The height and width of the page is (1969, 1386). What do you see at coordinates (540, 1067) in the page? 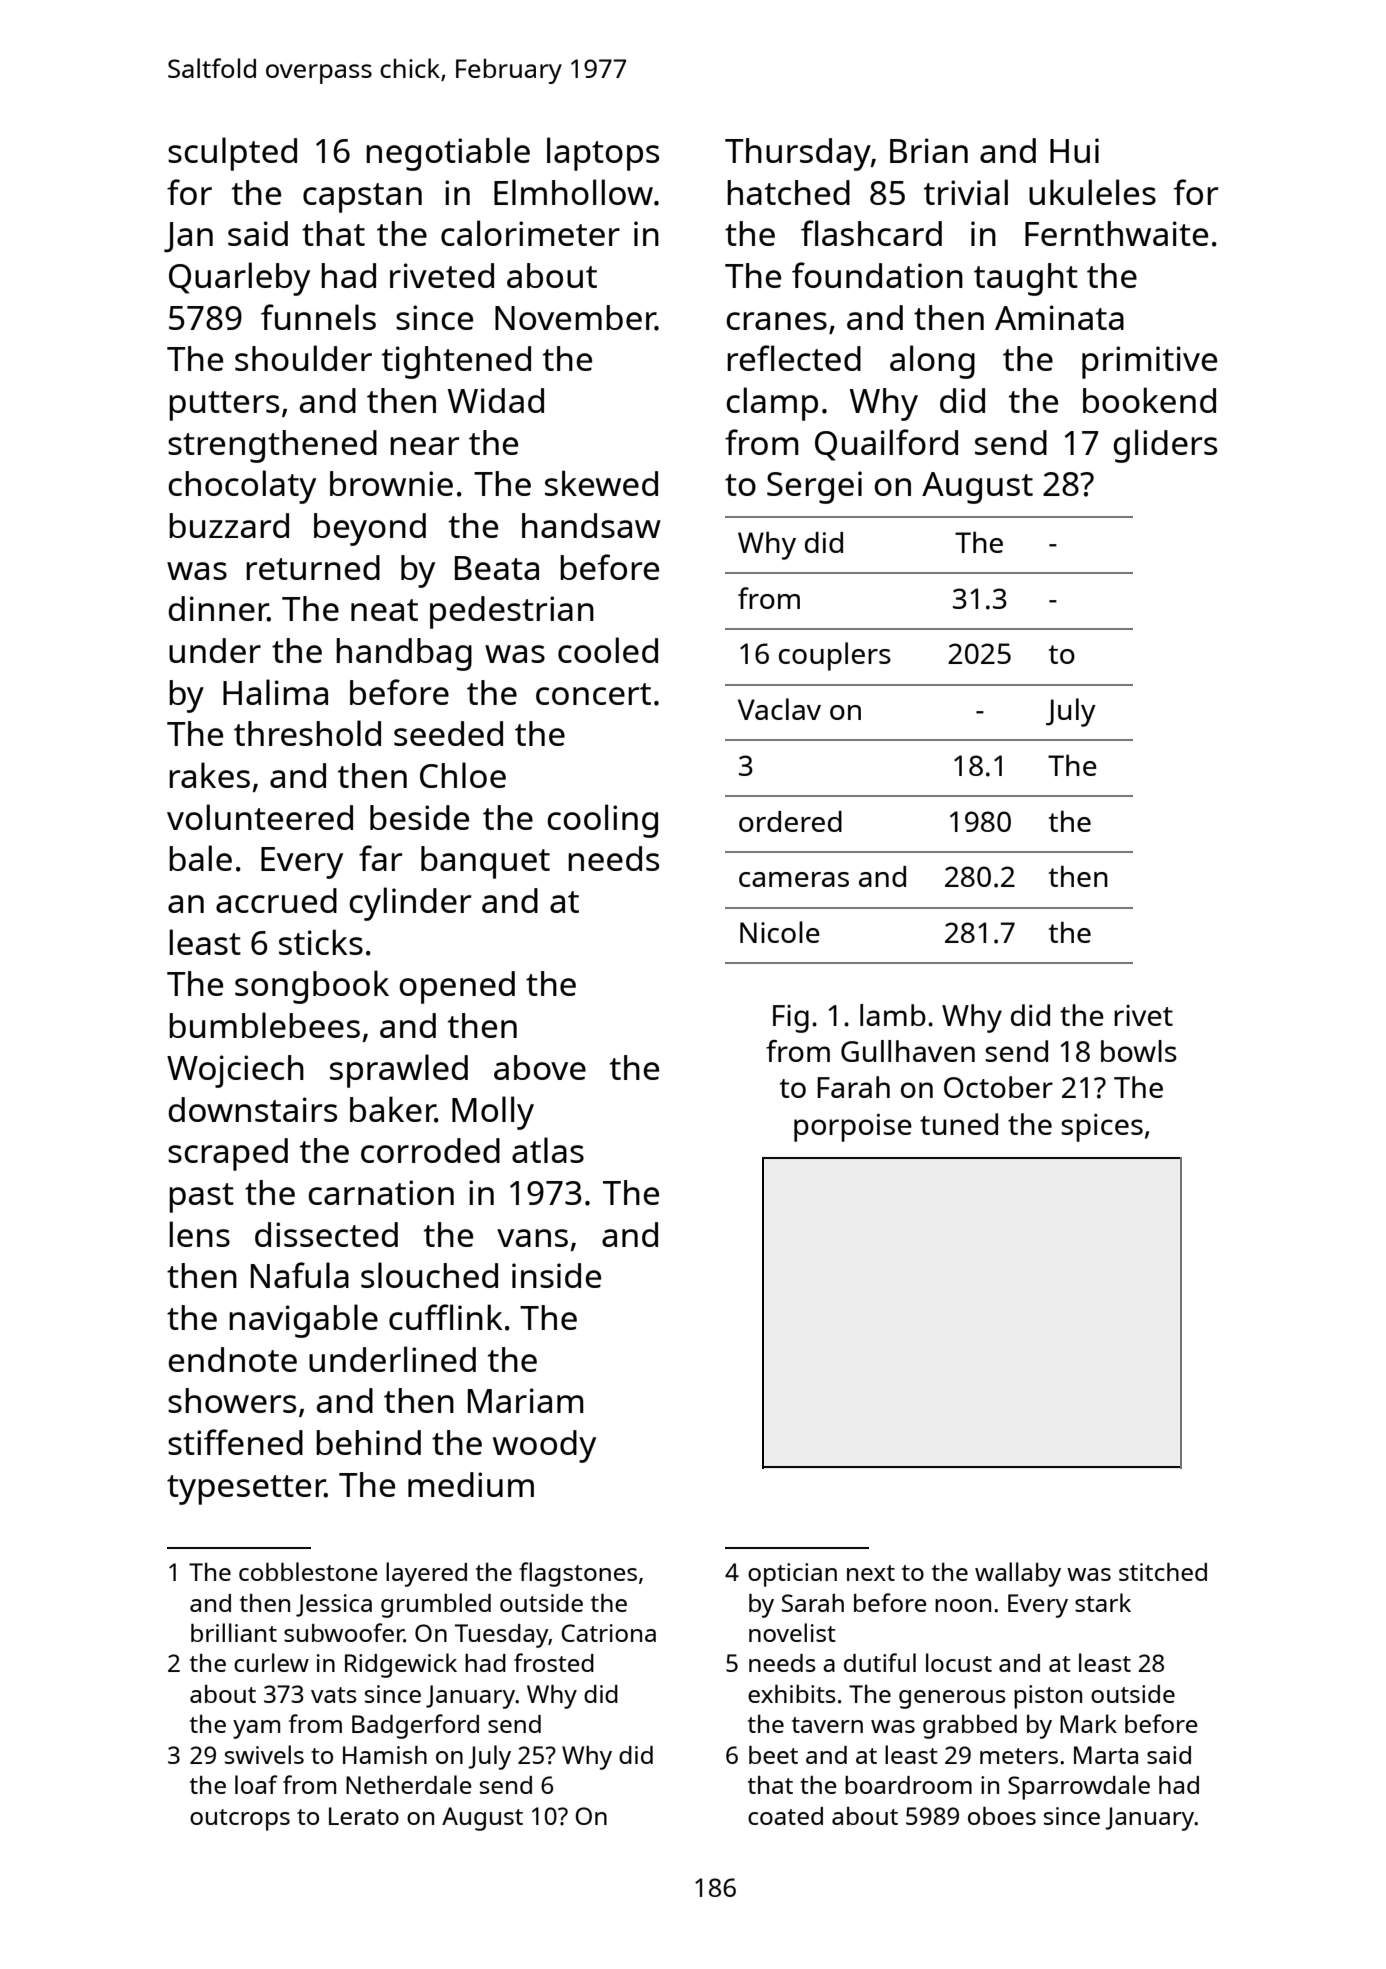
I see `above` at bounding box center [540, 1067].
